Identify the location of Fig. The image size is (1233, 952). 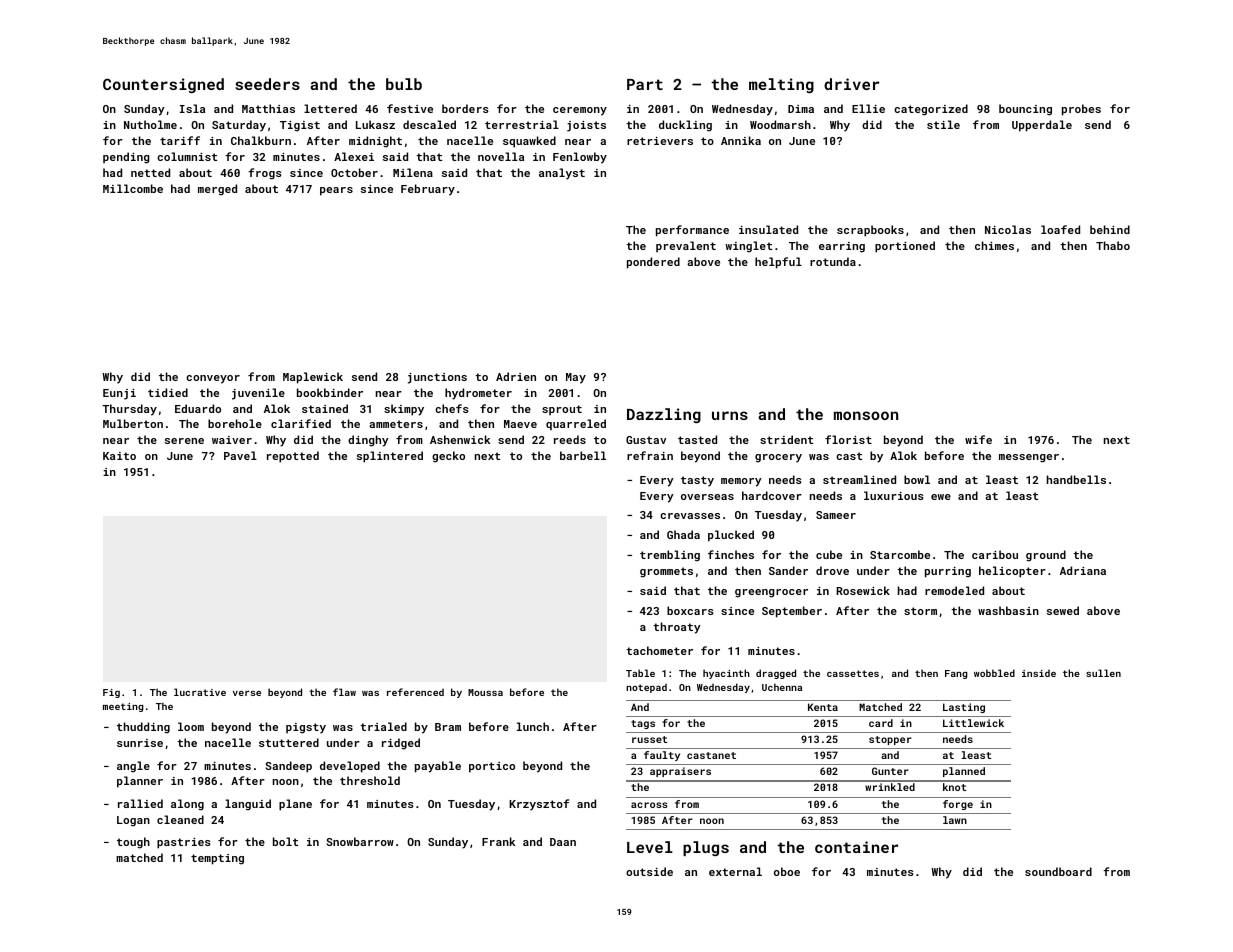
(111, 693).
